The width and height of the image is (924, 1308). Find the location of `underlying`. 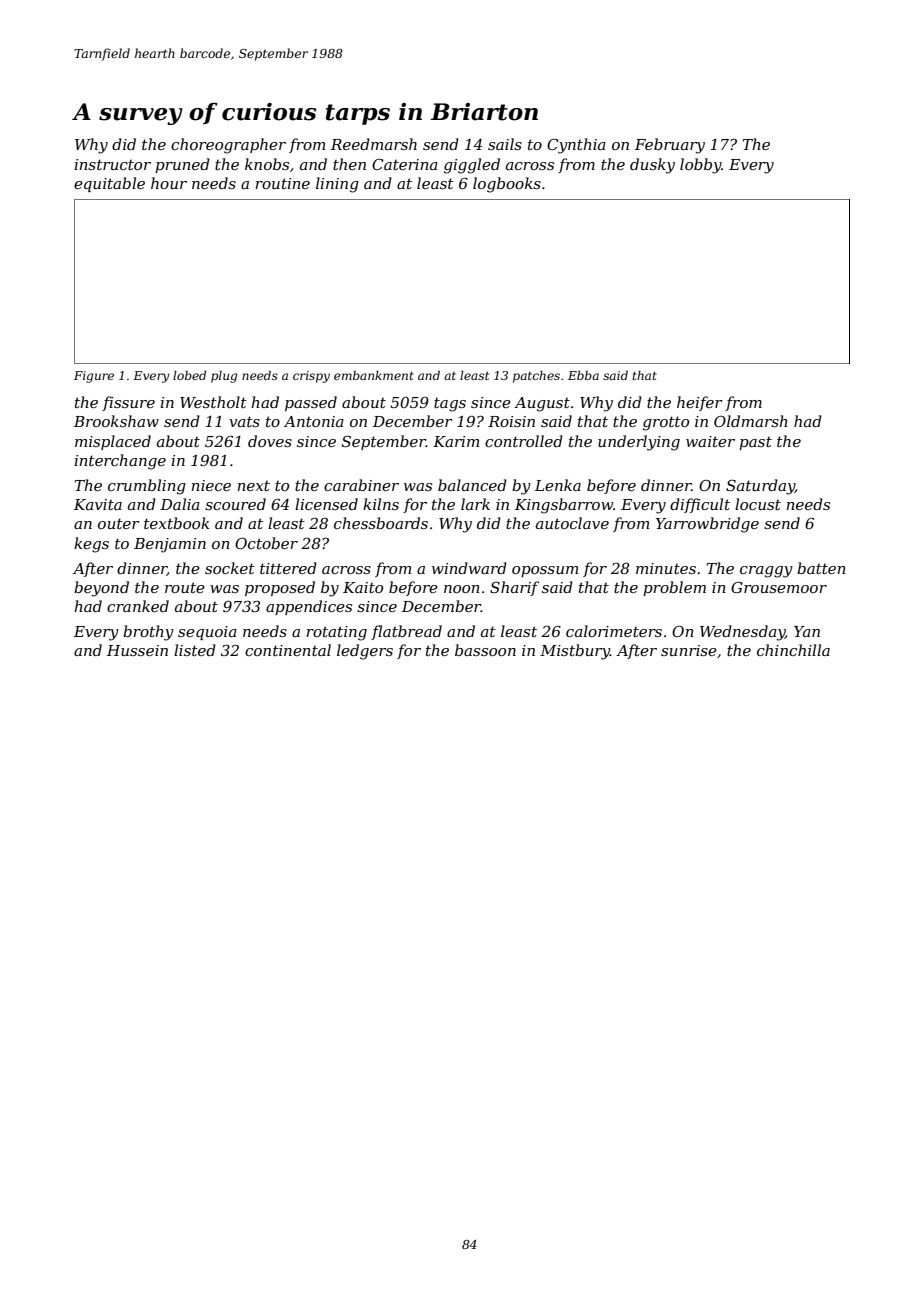

underlying is located at coordinates (639, 443).
